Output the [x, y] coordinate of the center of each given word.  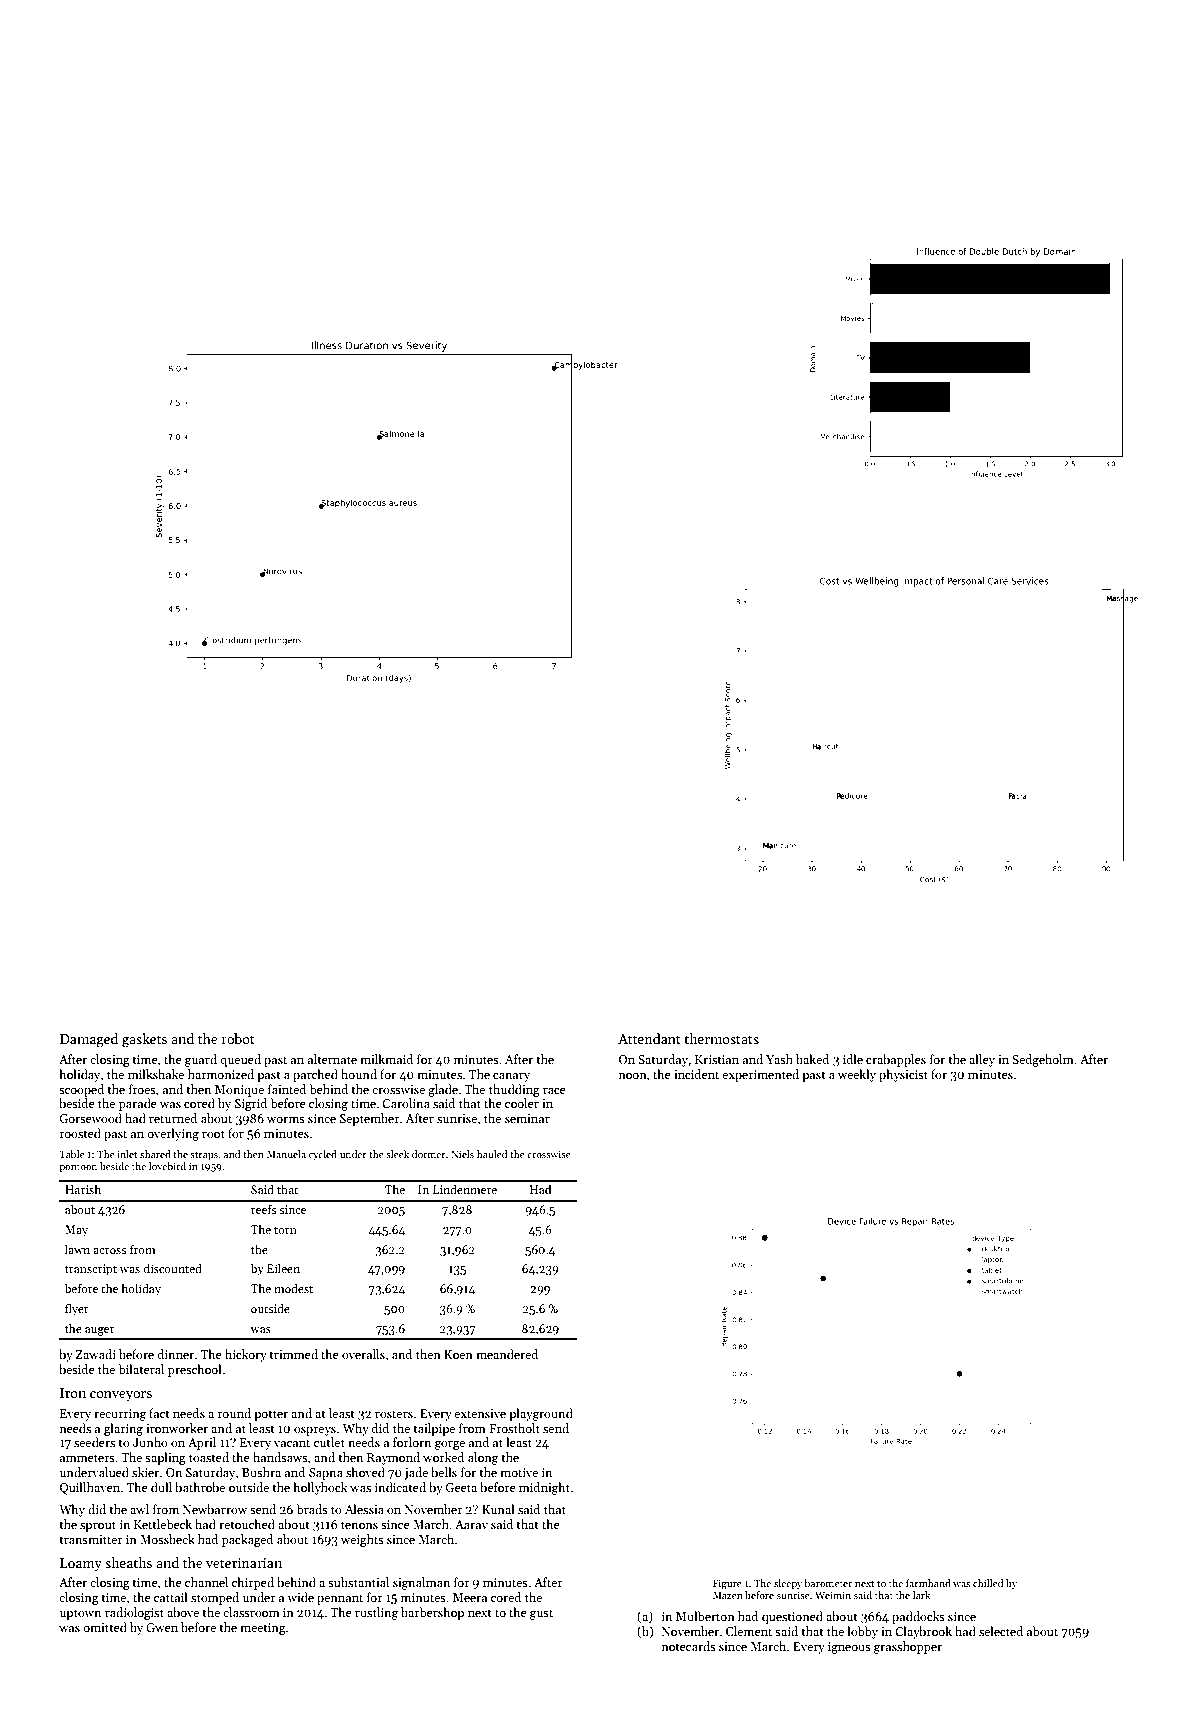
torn [285, 1230]
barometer [828, 1583]
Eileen [283, 1268]
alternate [332, 1059]
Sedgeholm [1043, 1060]
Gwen [162, 1627]
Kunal [498, 1509]
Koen [458, 1354]
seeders [94, 1442]
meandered [507, 1354]
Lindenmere [465, 1189]
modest [293, 1288]
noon [633, 1076]
